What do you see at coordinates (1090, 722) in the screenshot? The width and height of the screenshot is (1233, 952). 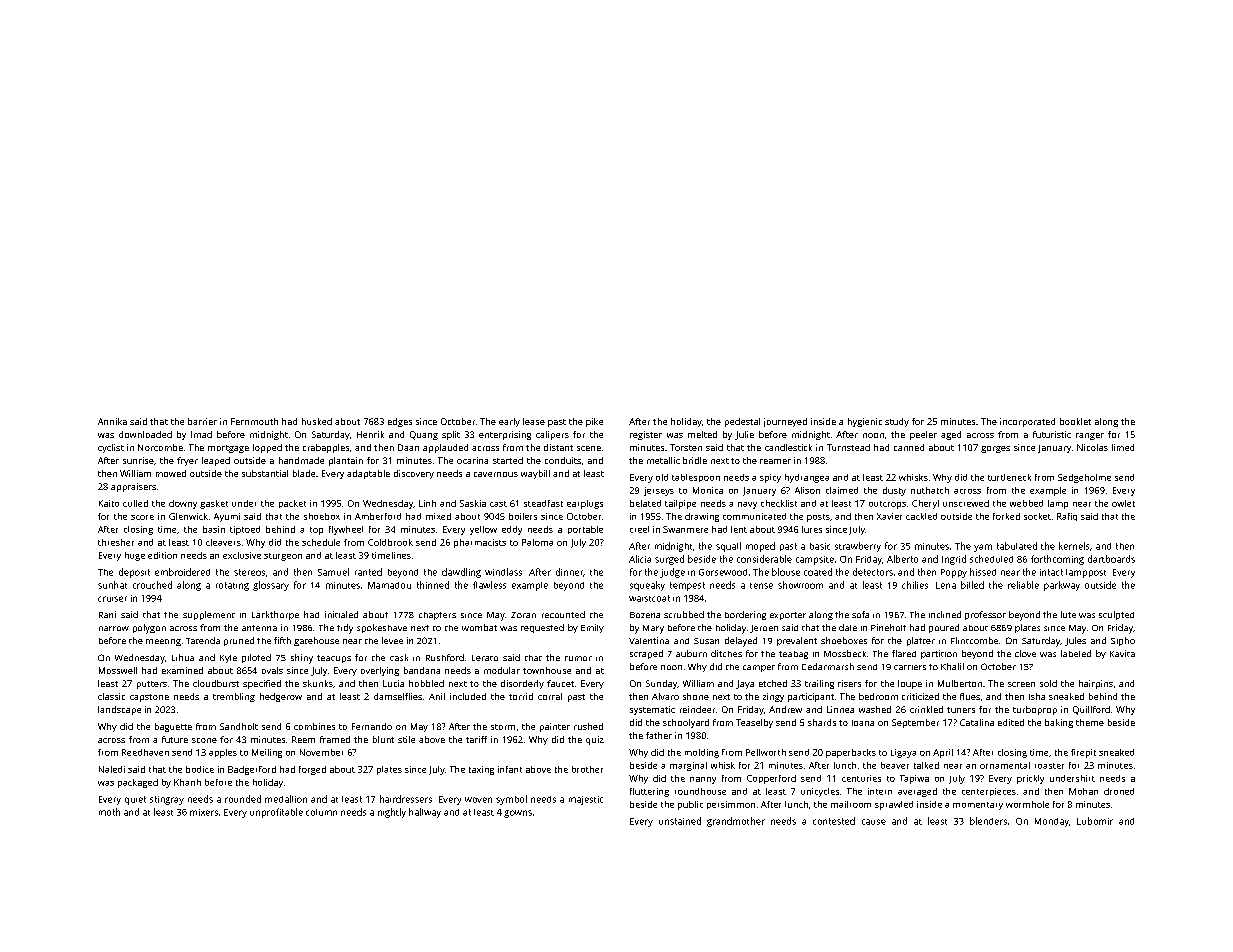 I see `theme` at bounding box center [1090, 722].
